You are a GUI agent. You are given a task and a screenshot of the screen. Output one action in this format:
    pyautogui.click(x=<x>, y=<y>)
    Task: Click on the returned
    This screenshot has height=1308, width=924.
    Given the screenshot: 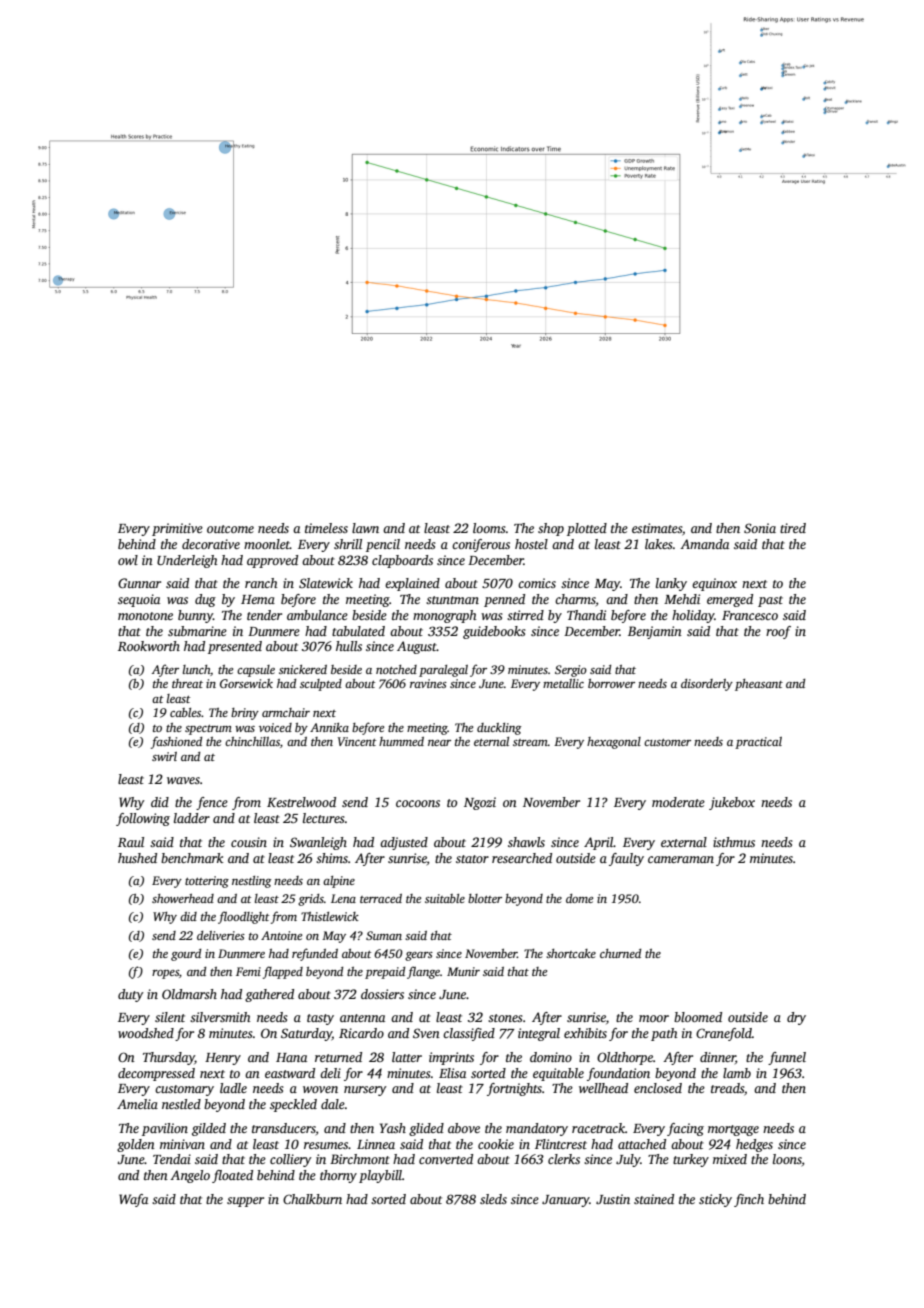 What is the action you would take?
    pyautogui.click(x=338, y=1057)
